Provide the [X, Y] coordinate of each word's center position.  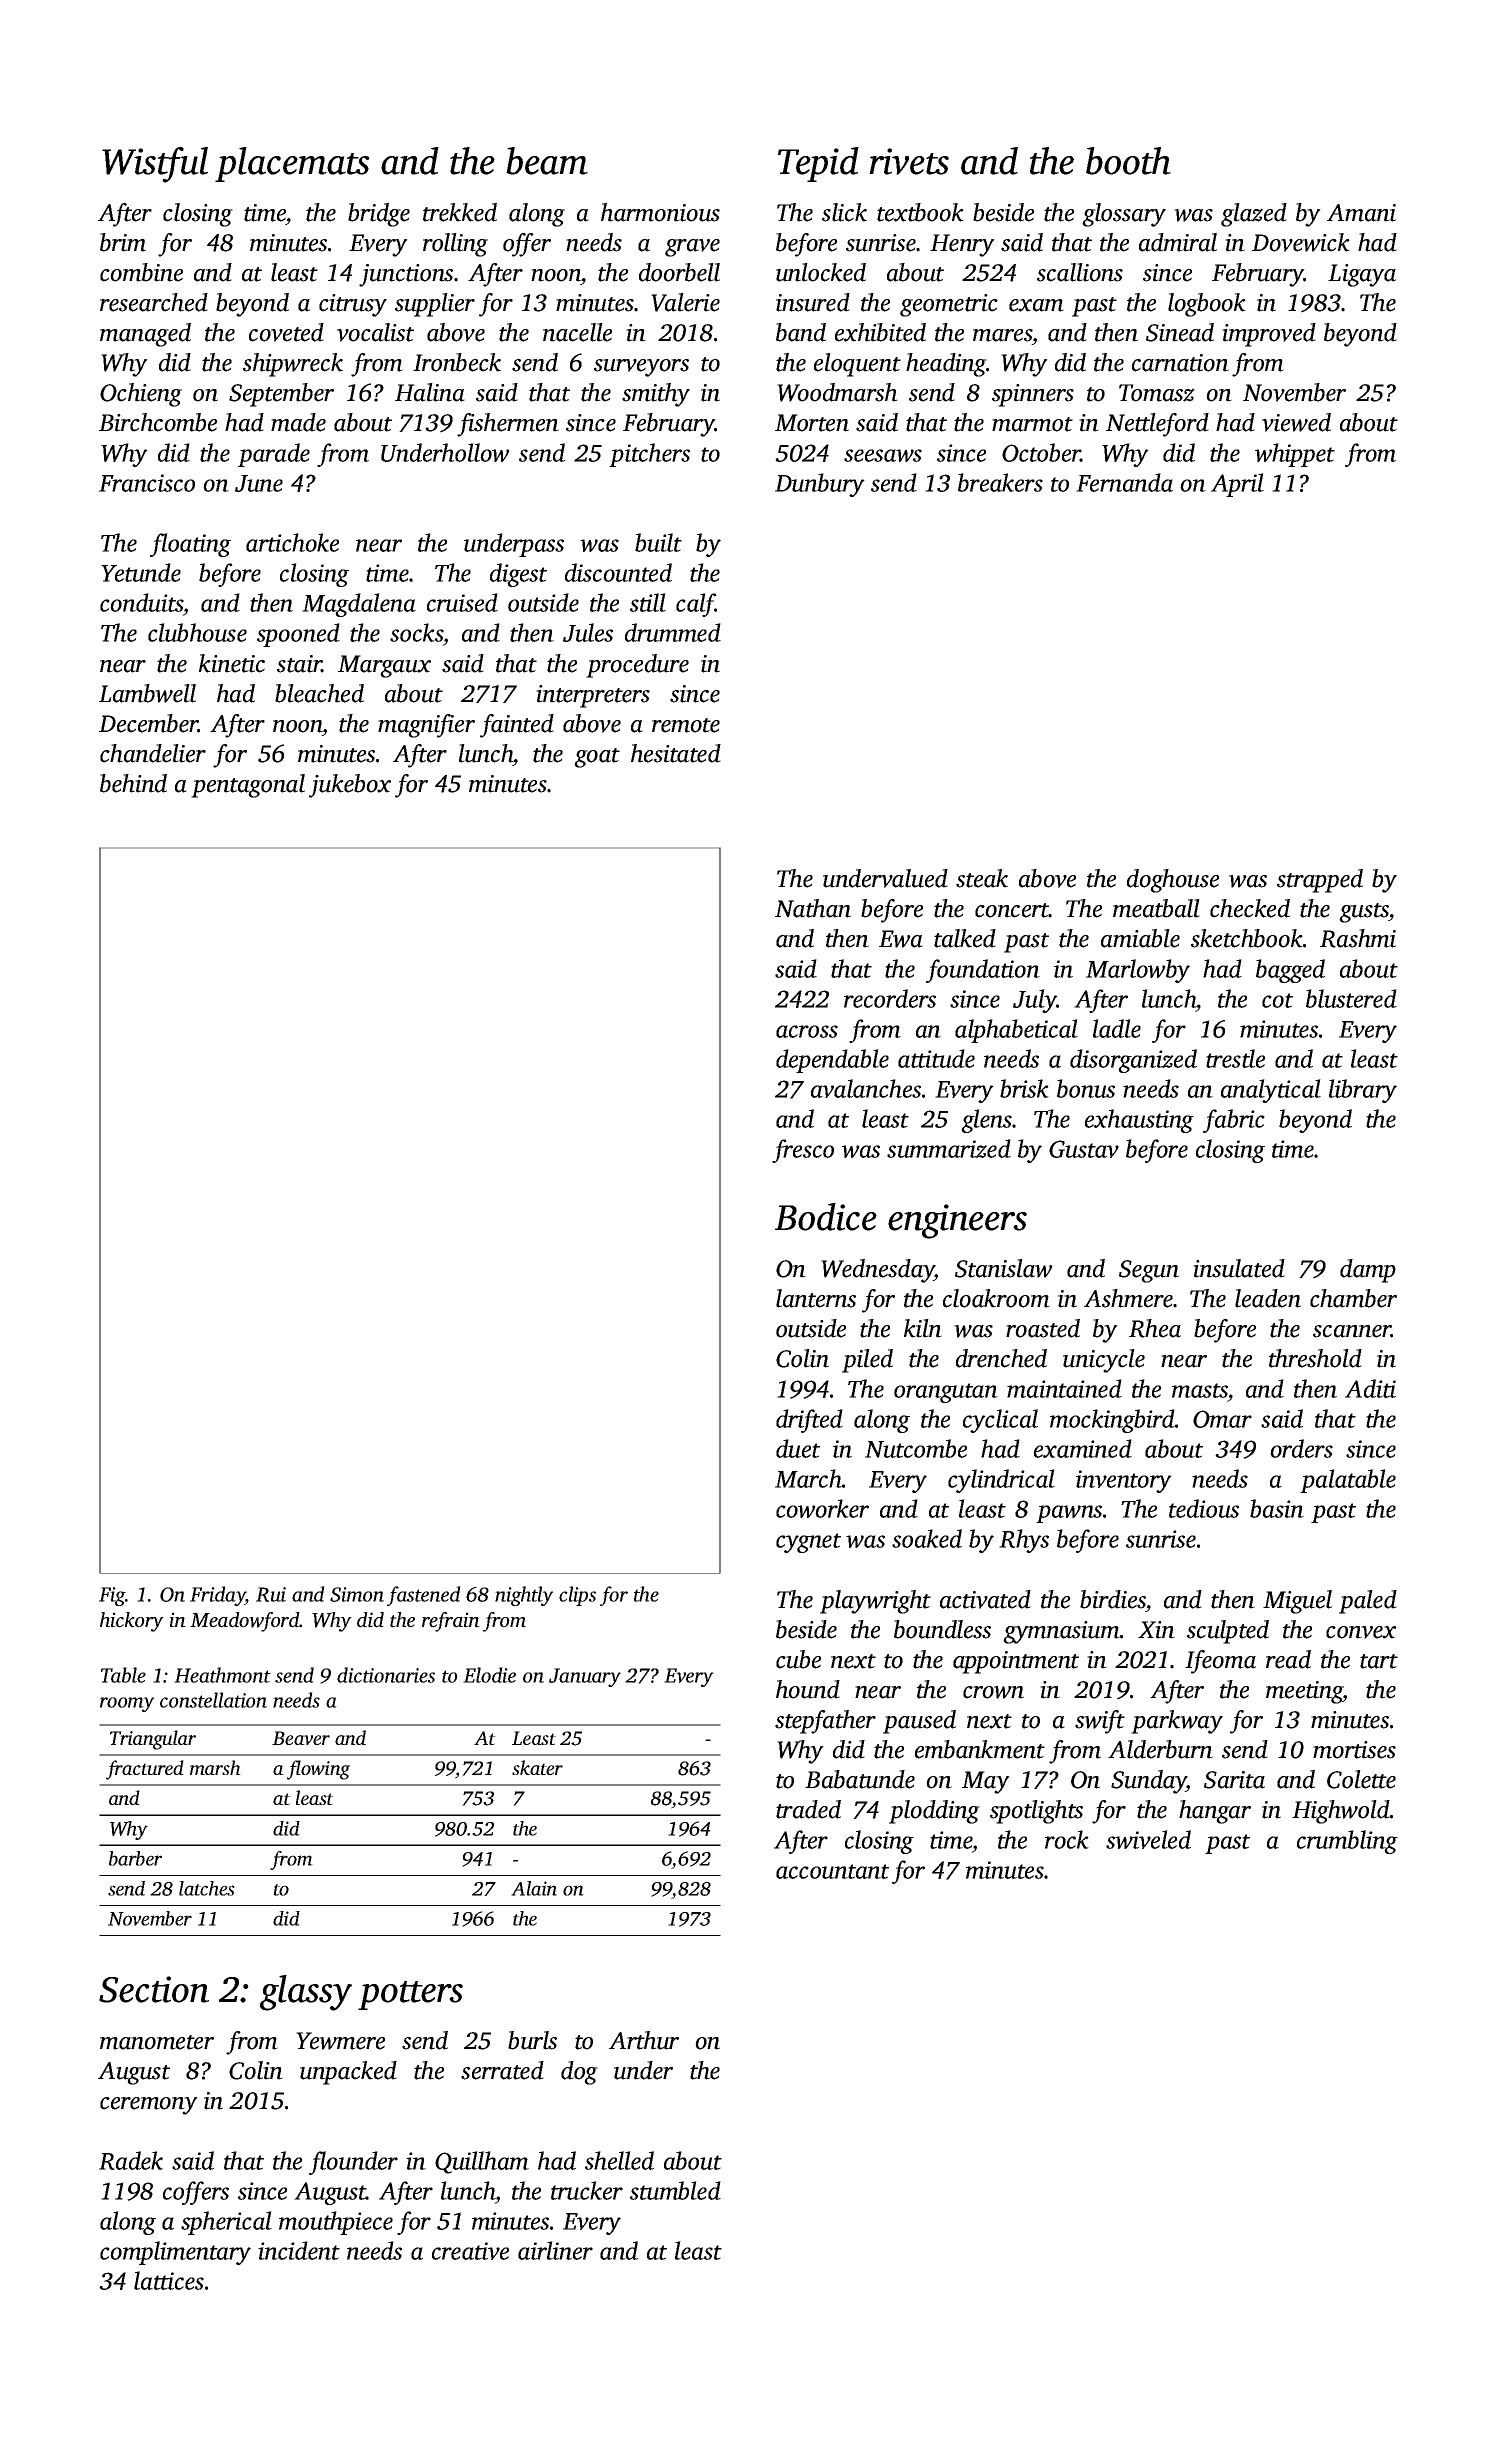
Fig [112, 1596]
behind [133, 783]
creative [470, 2251]
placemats [292, 164]
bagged [1290, 971]
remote [686, 725]
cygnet [808, 1543]
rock [1067, 1839]
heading [946, 365]
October [1041, 452]
